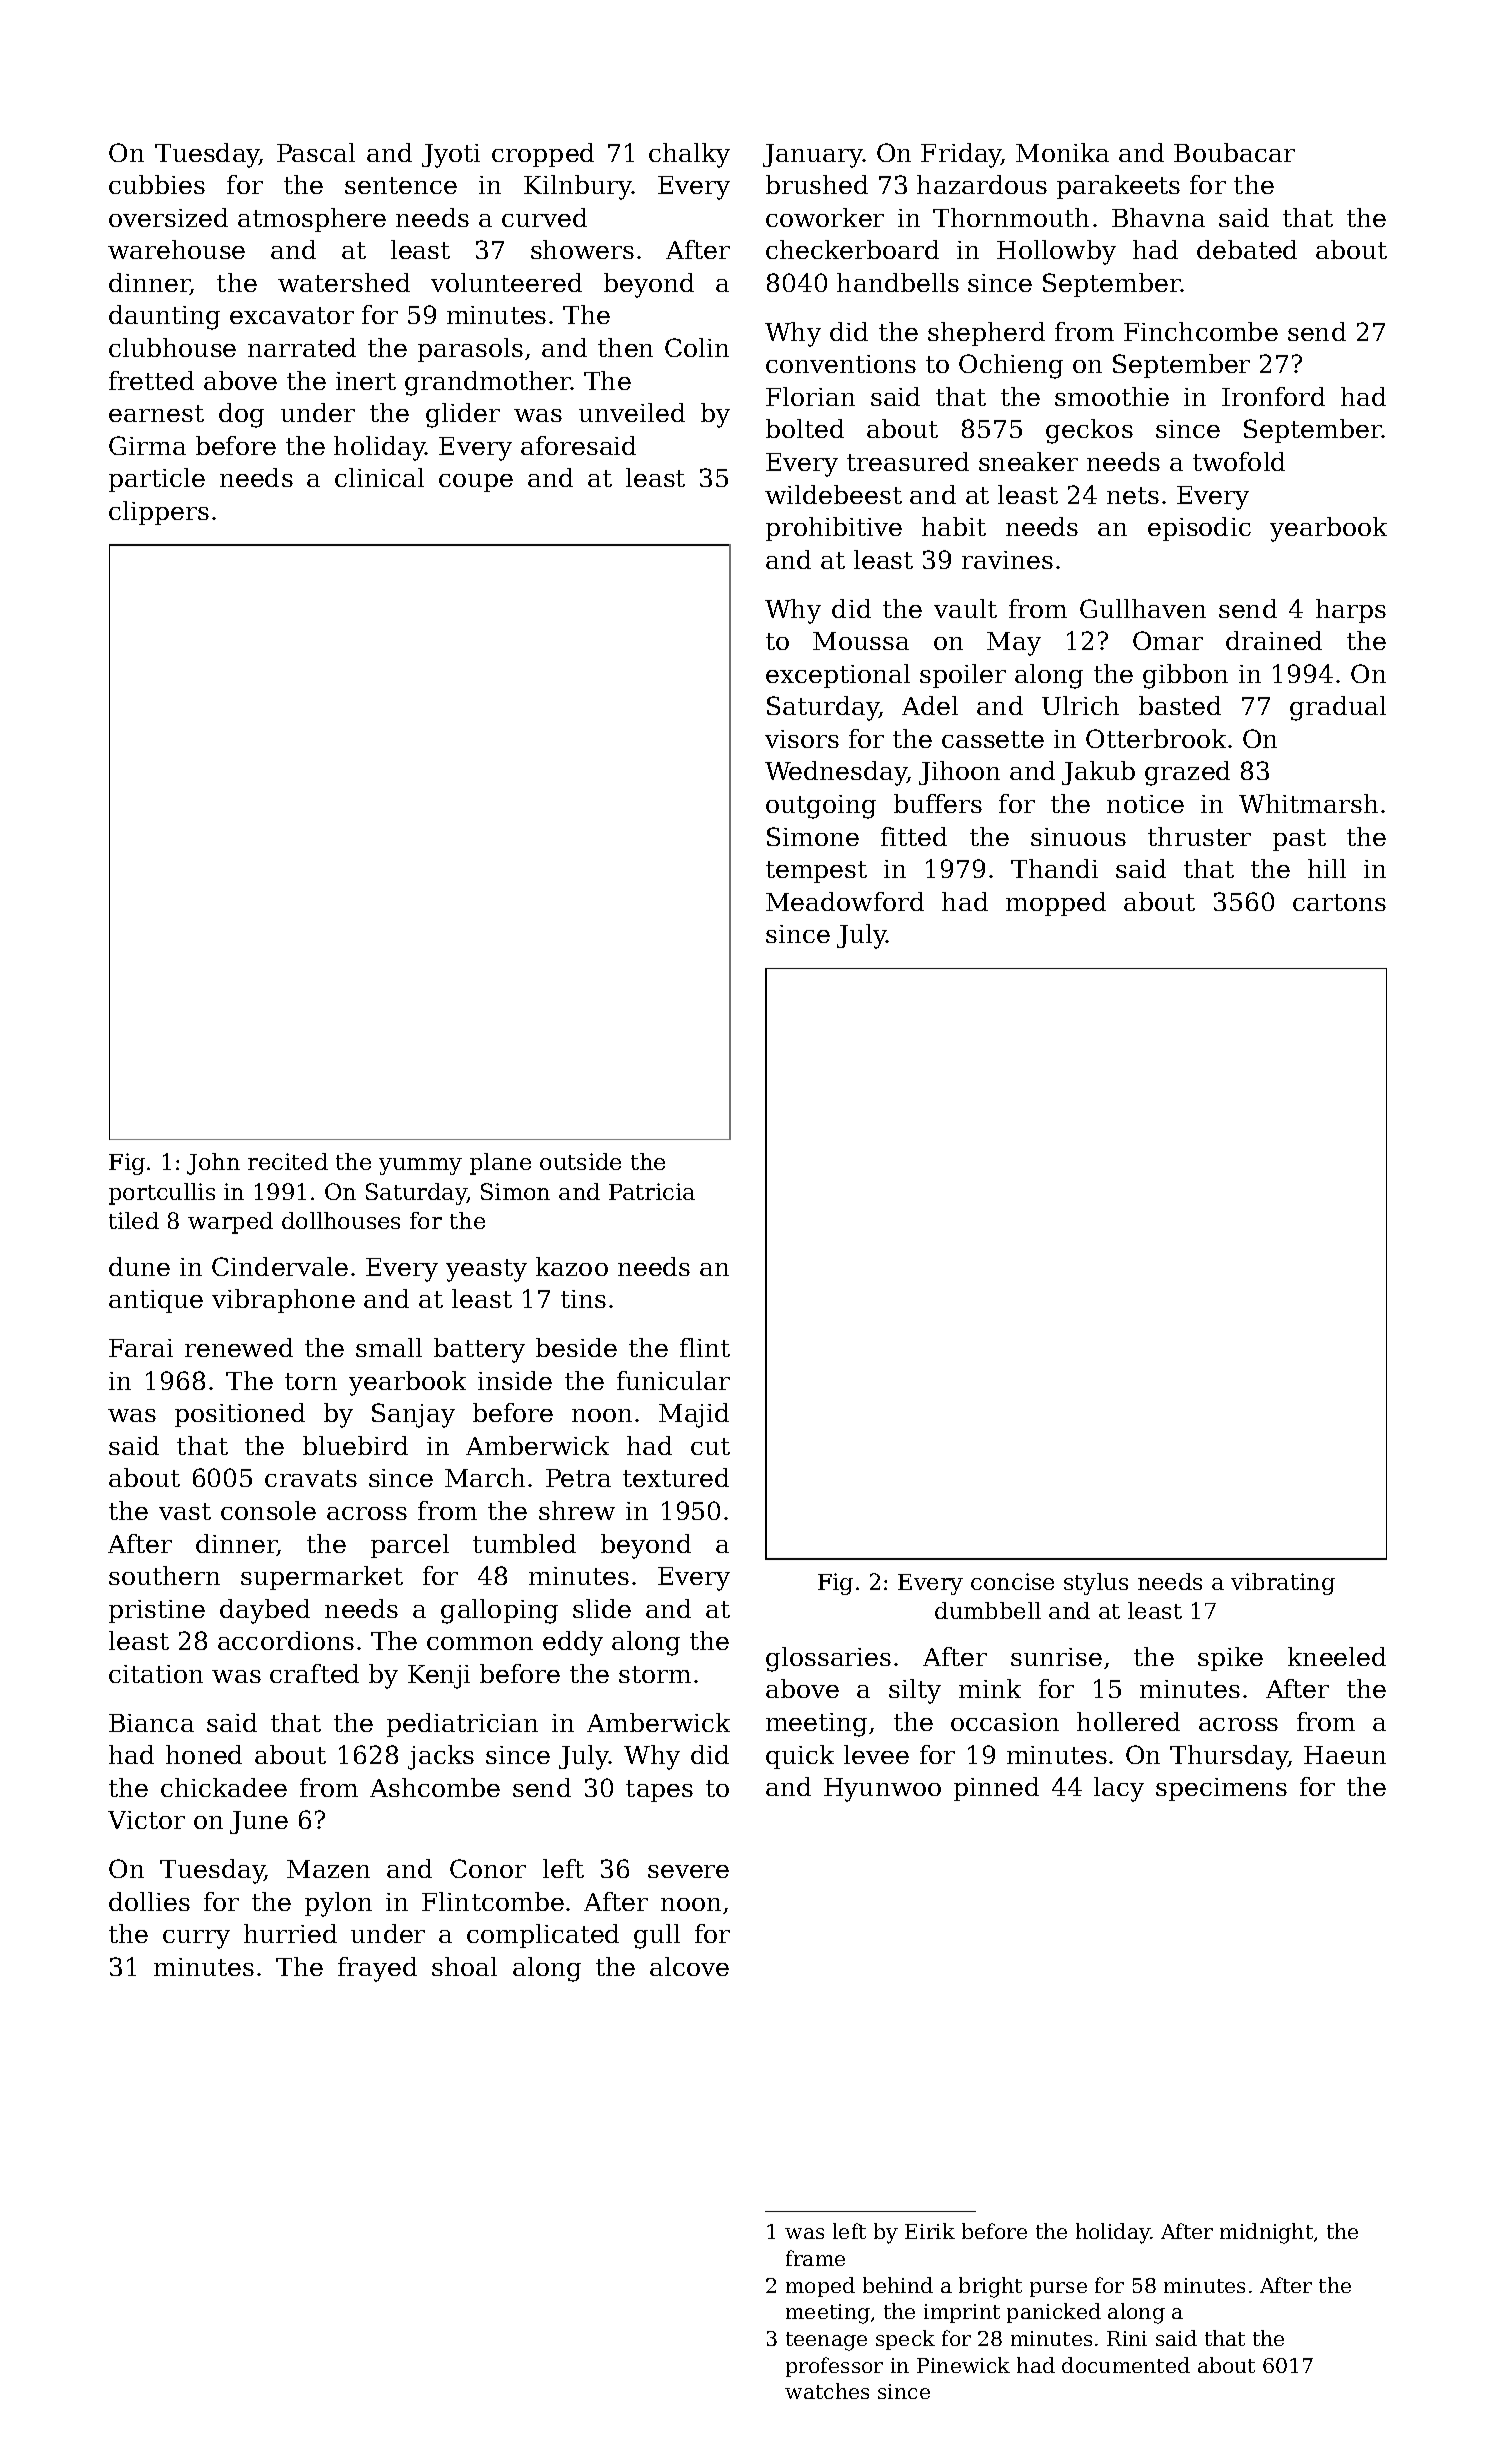 This image has width=1496, height=2464. I want to click on curry, so click(196, 1939).
